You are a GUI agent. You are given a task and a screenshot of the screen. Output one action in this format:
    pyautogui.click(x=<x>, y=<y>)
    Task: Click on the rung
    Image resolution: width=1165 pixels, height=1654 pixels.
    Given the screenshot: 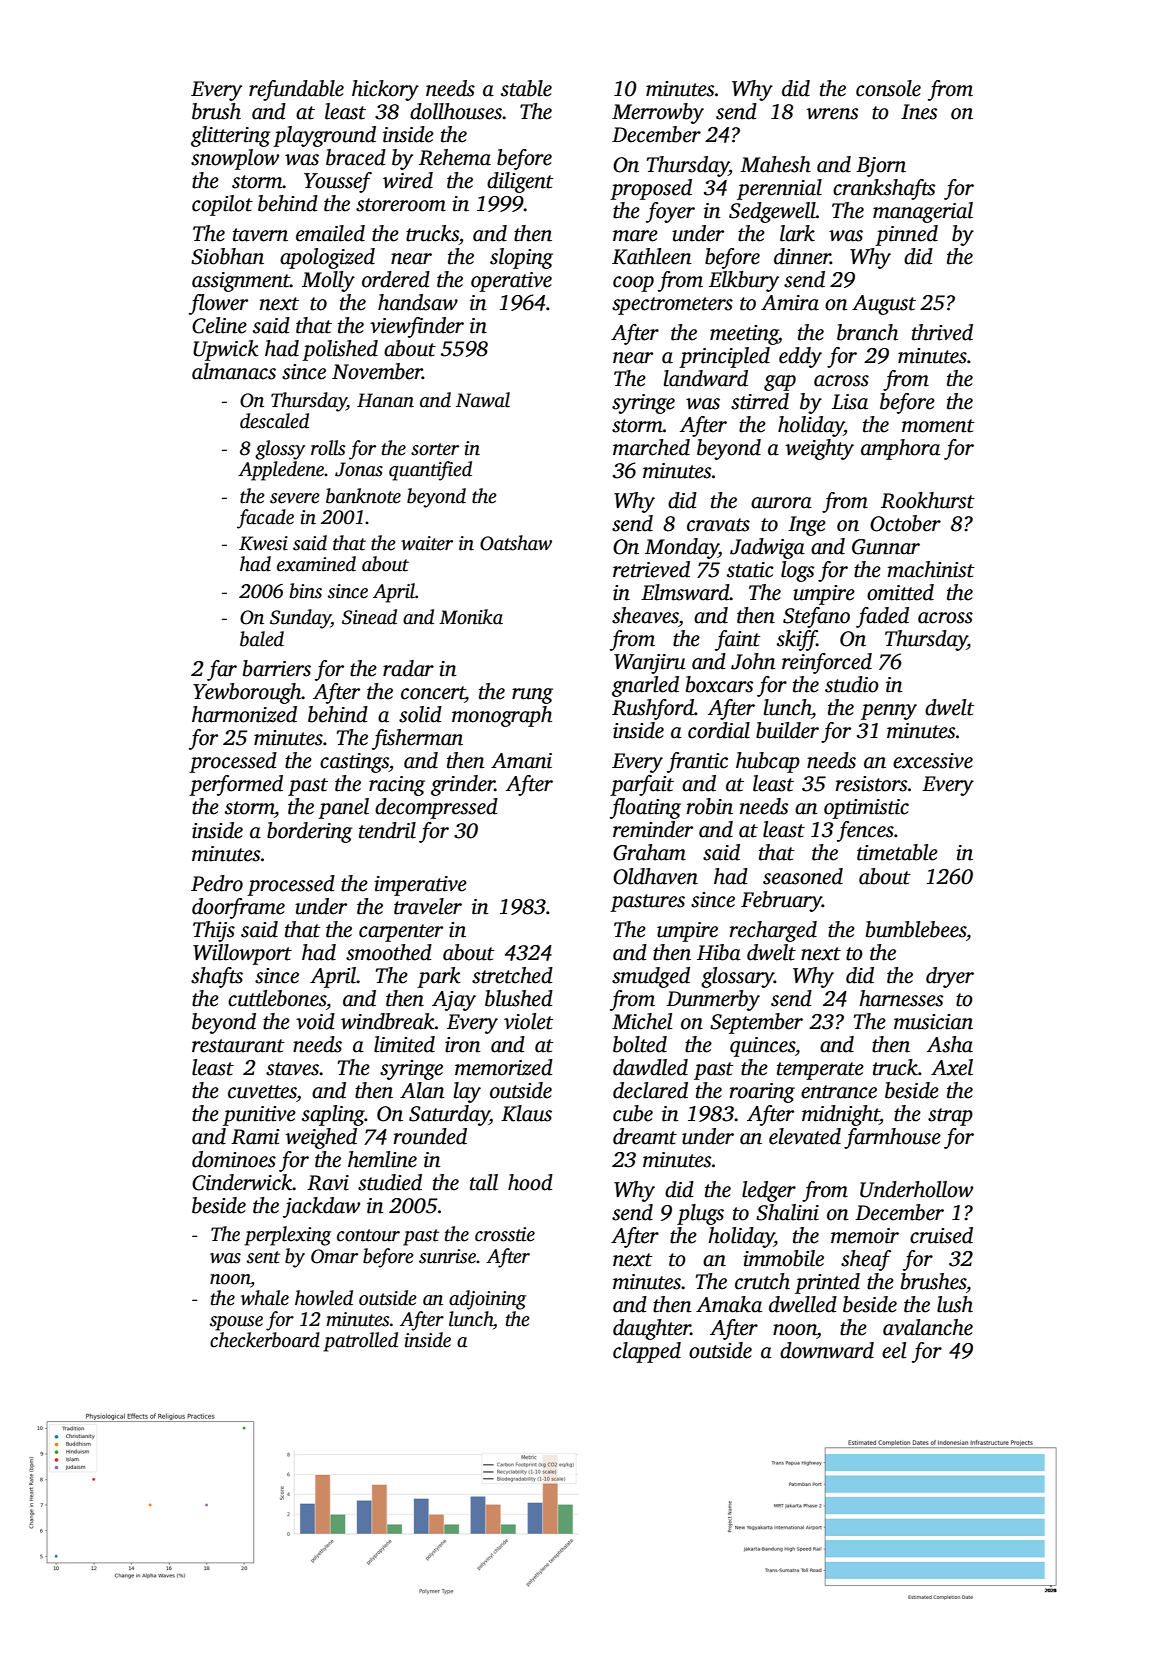 What is the action you would take?
    pyautogui.click(x=532, y=696)
